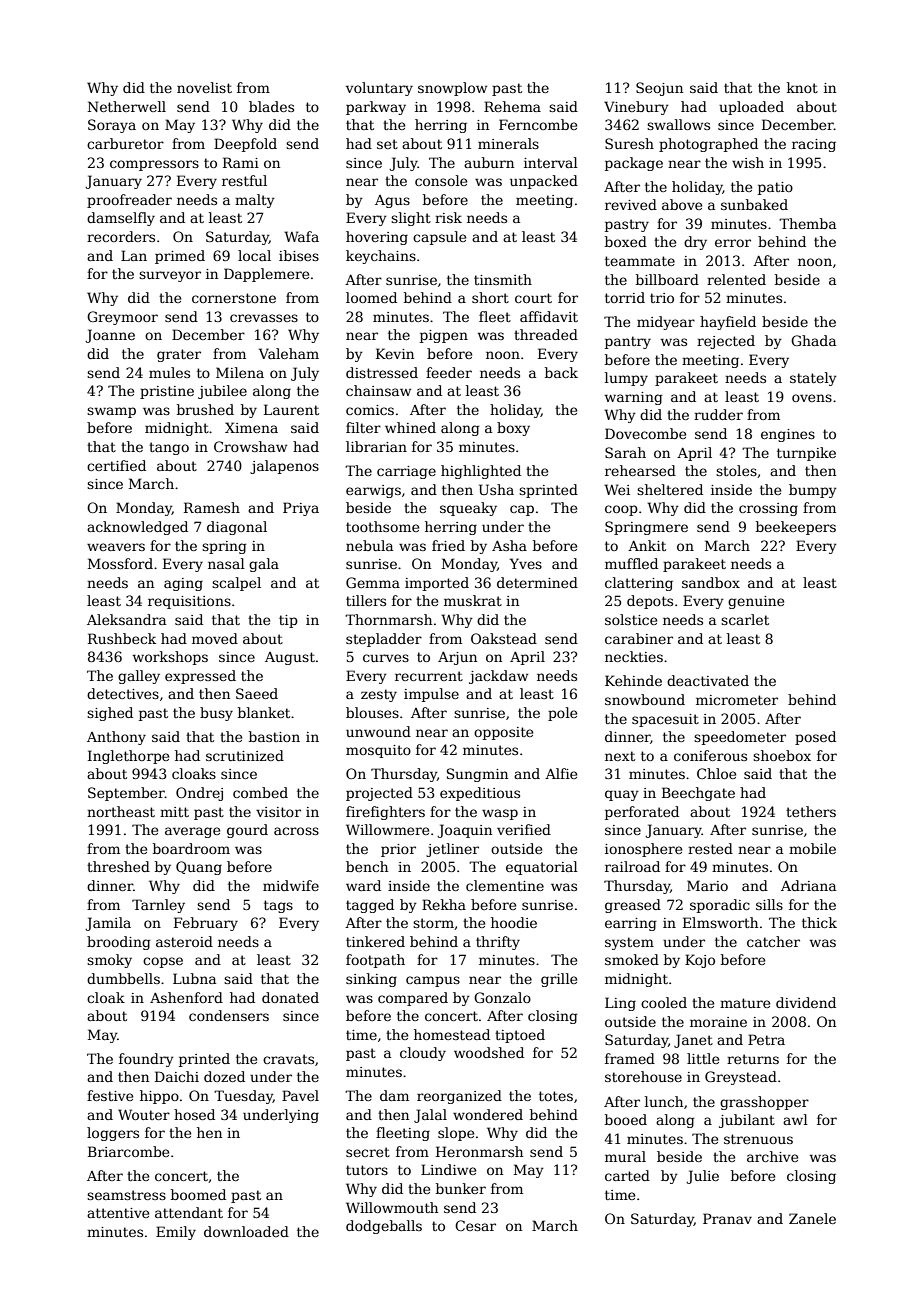 This screenshot has width=924, height=1308. What do you see at coordinates (703, 1058) in the screenshot?
I see `little` at bounding box center [703, 1058].
